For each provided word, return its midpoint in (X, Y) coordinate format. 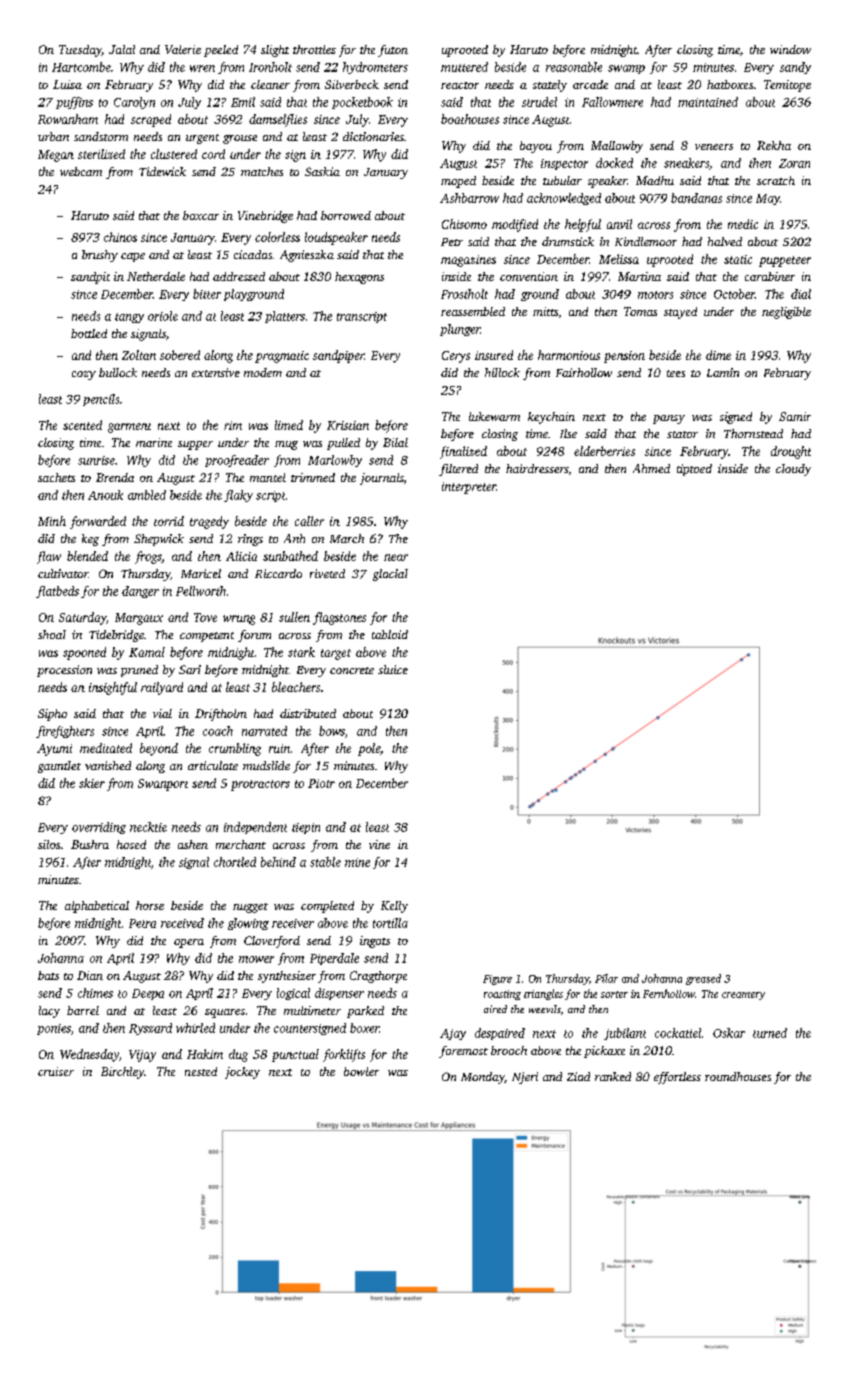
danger (140, 592)
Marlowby (335, 461)
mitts (545, 311)
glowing (248, 924)
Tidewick (162, 171)
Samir (795, 416)
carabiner (770, 276)
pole (369, 749)
